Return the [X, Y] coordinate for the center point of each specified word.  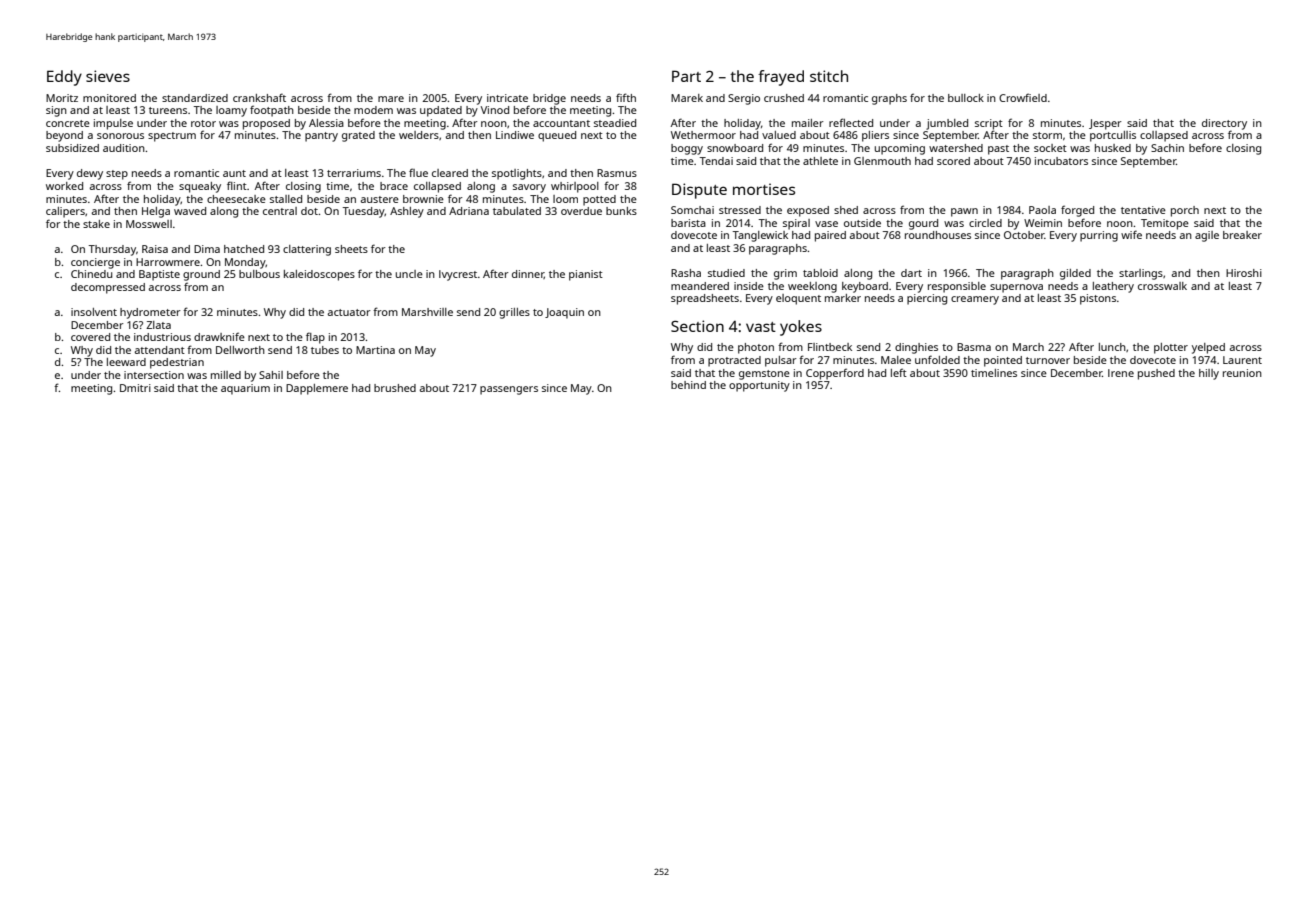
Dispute [699, 191]
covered [90, 337]
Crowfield [1023, 97]
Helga [156, 212]
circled [985, 223]
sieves [108, 76]
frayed [781, 78]
